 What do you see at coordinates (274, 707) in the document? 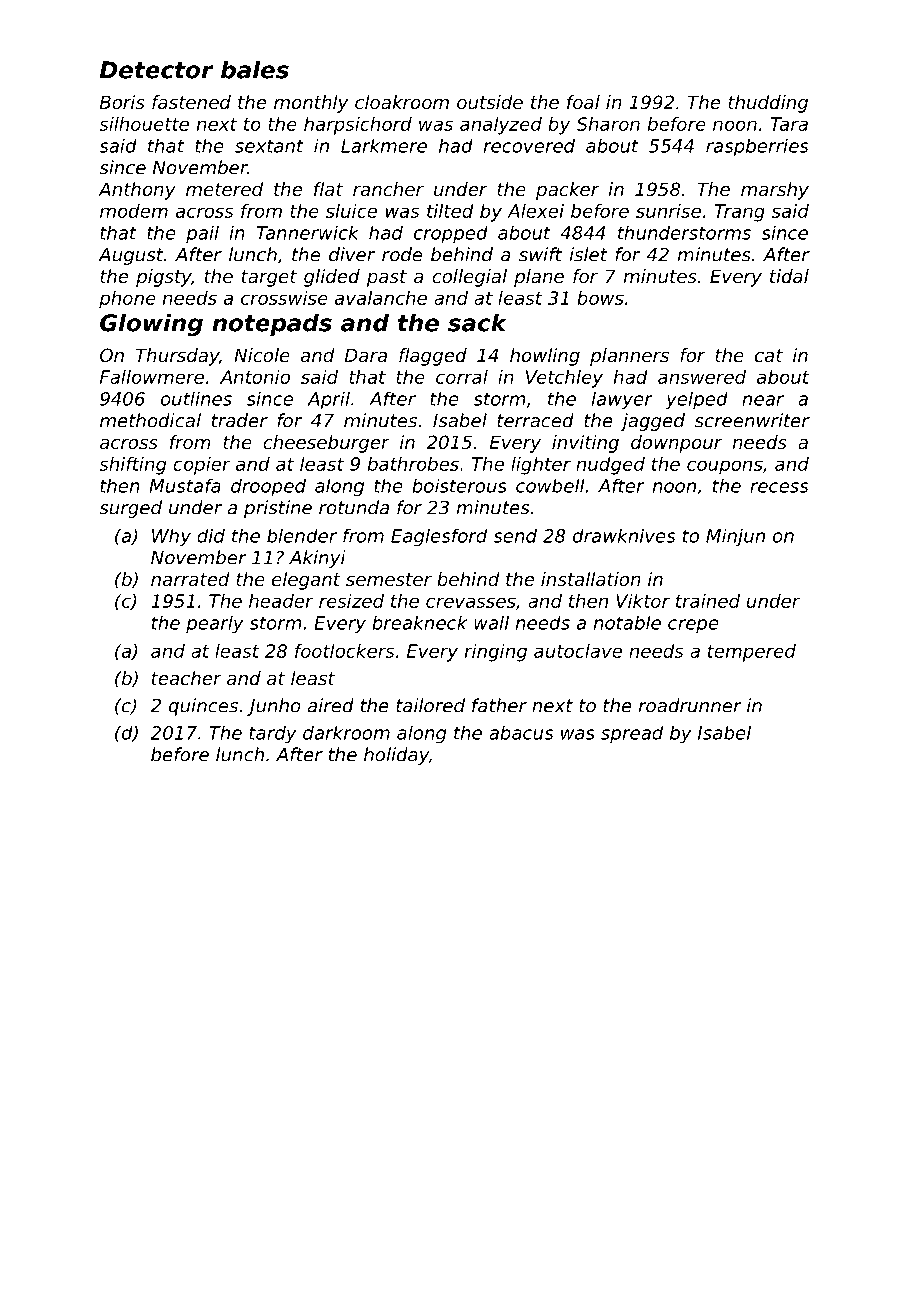
I see `Junho` at bounding box center [274, 707].
